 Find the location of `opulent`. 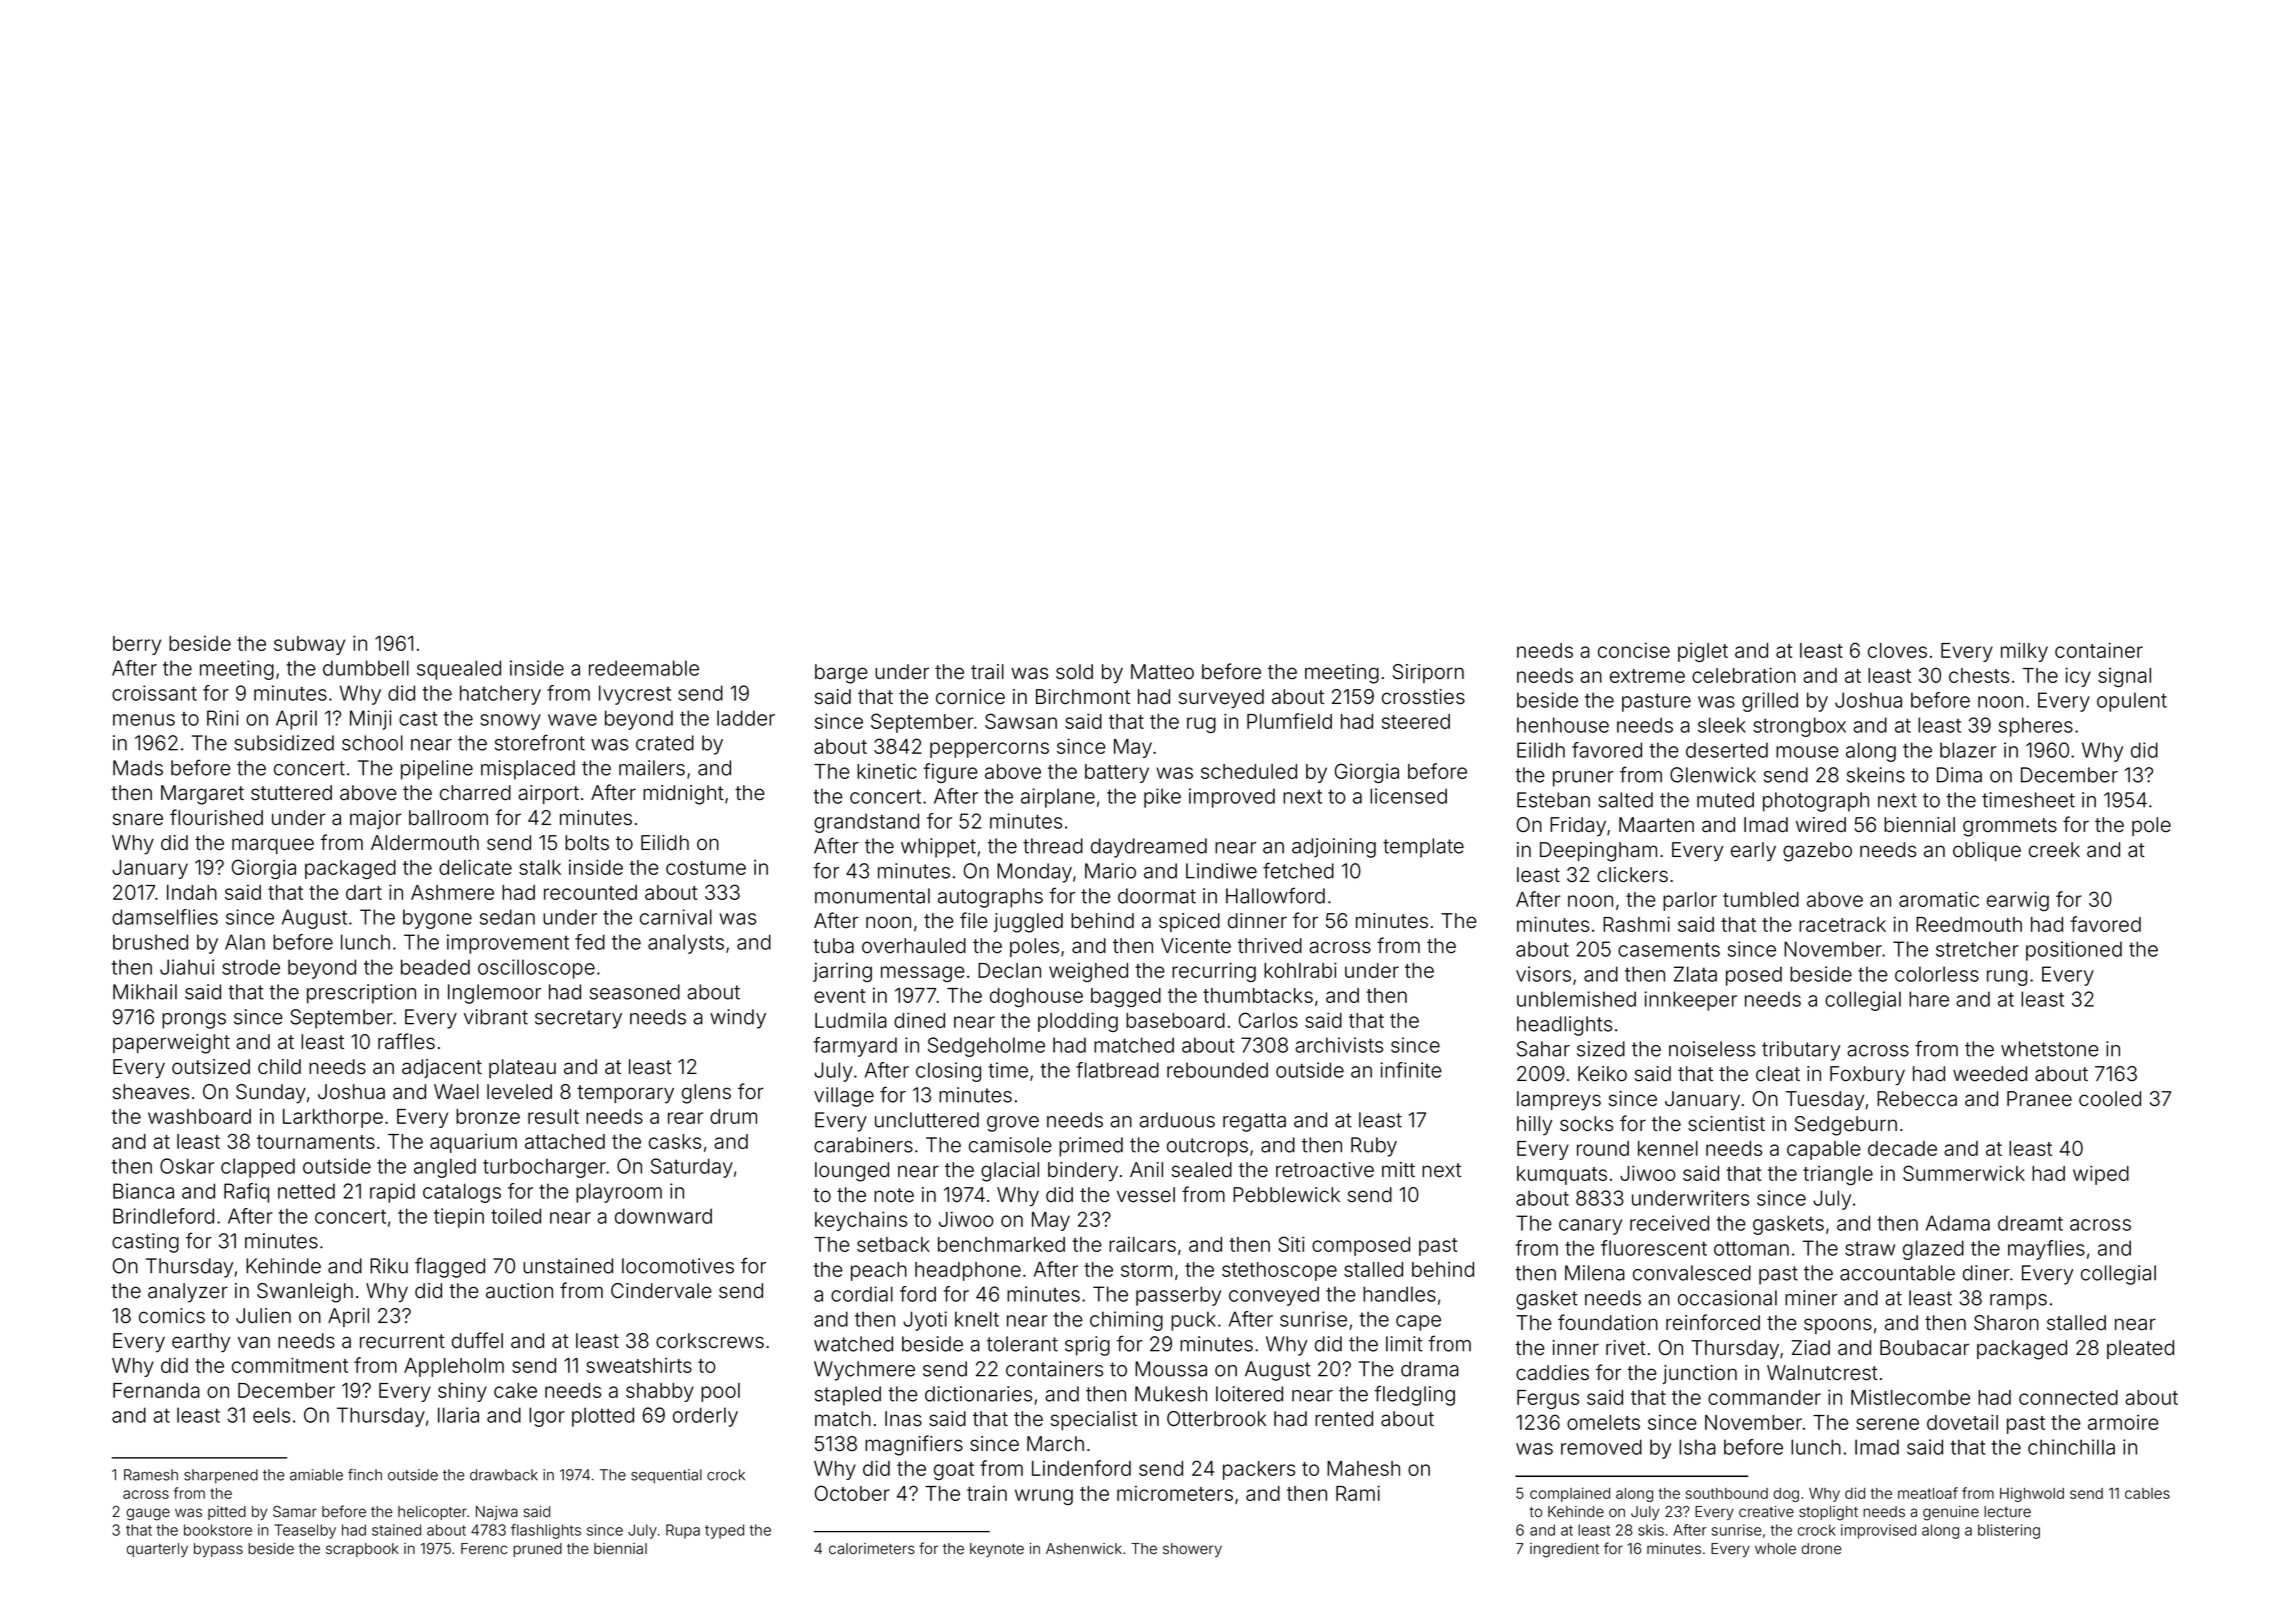

opulent is located at coordinates (2132, 702).
